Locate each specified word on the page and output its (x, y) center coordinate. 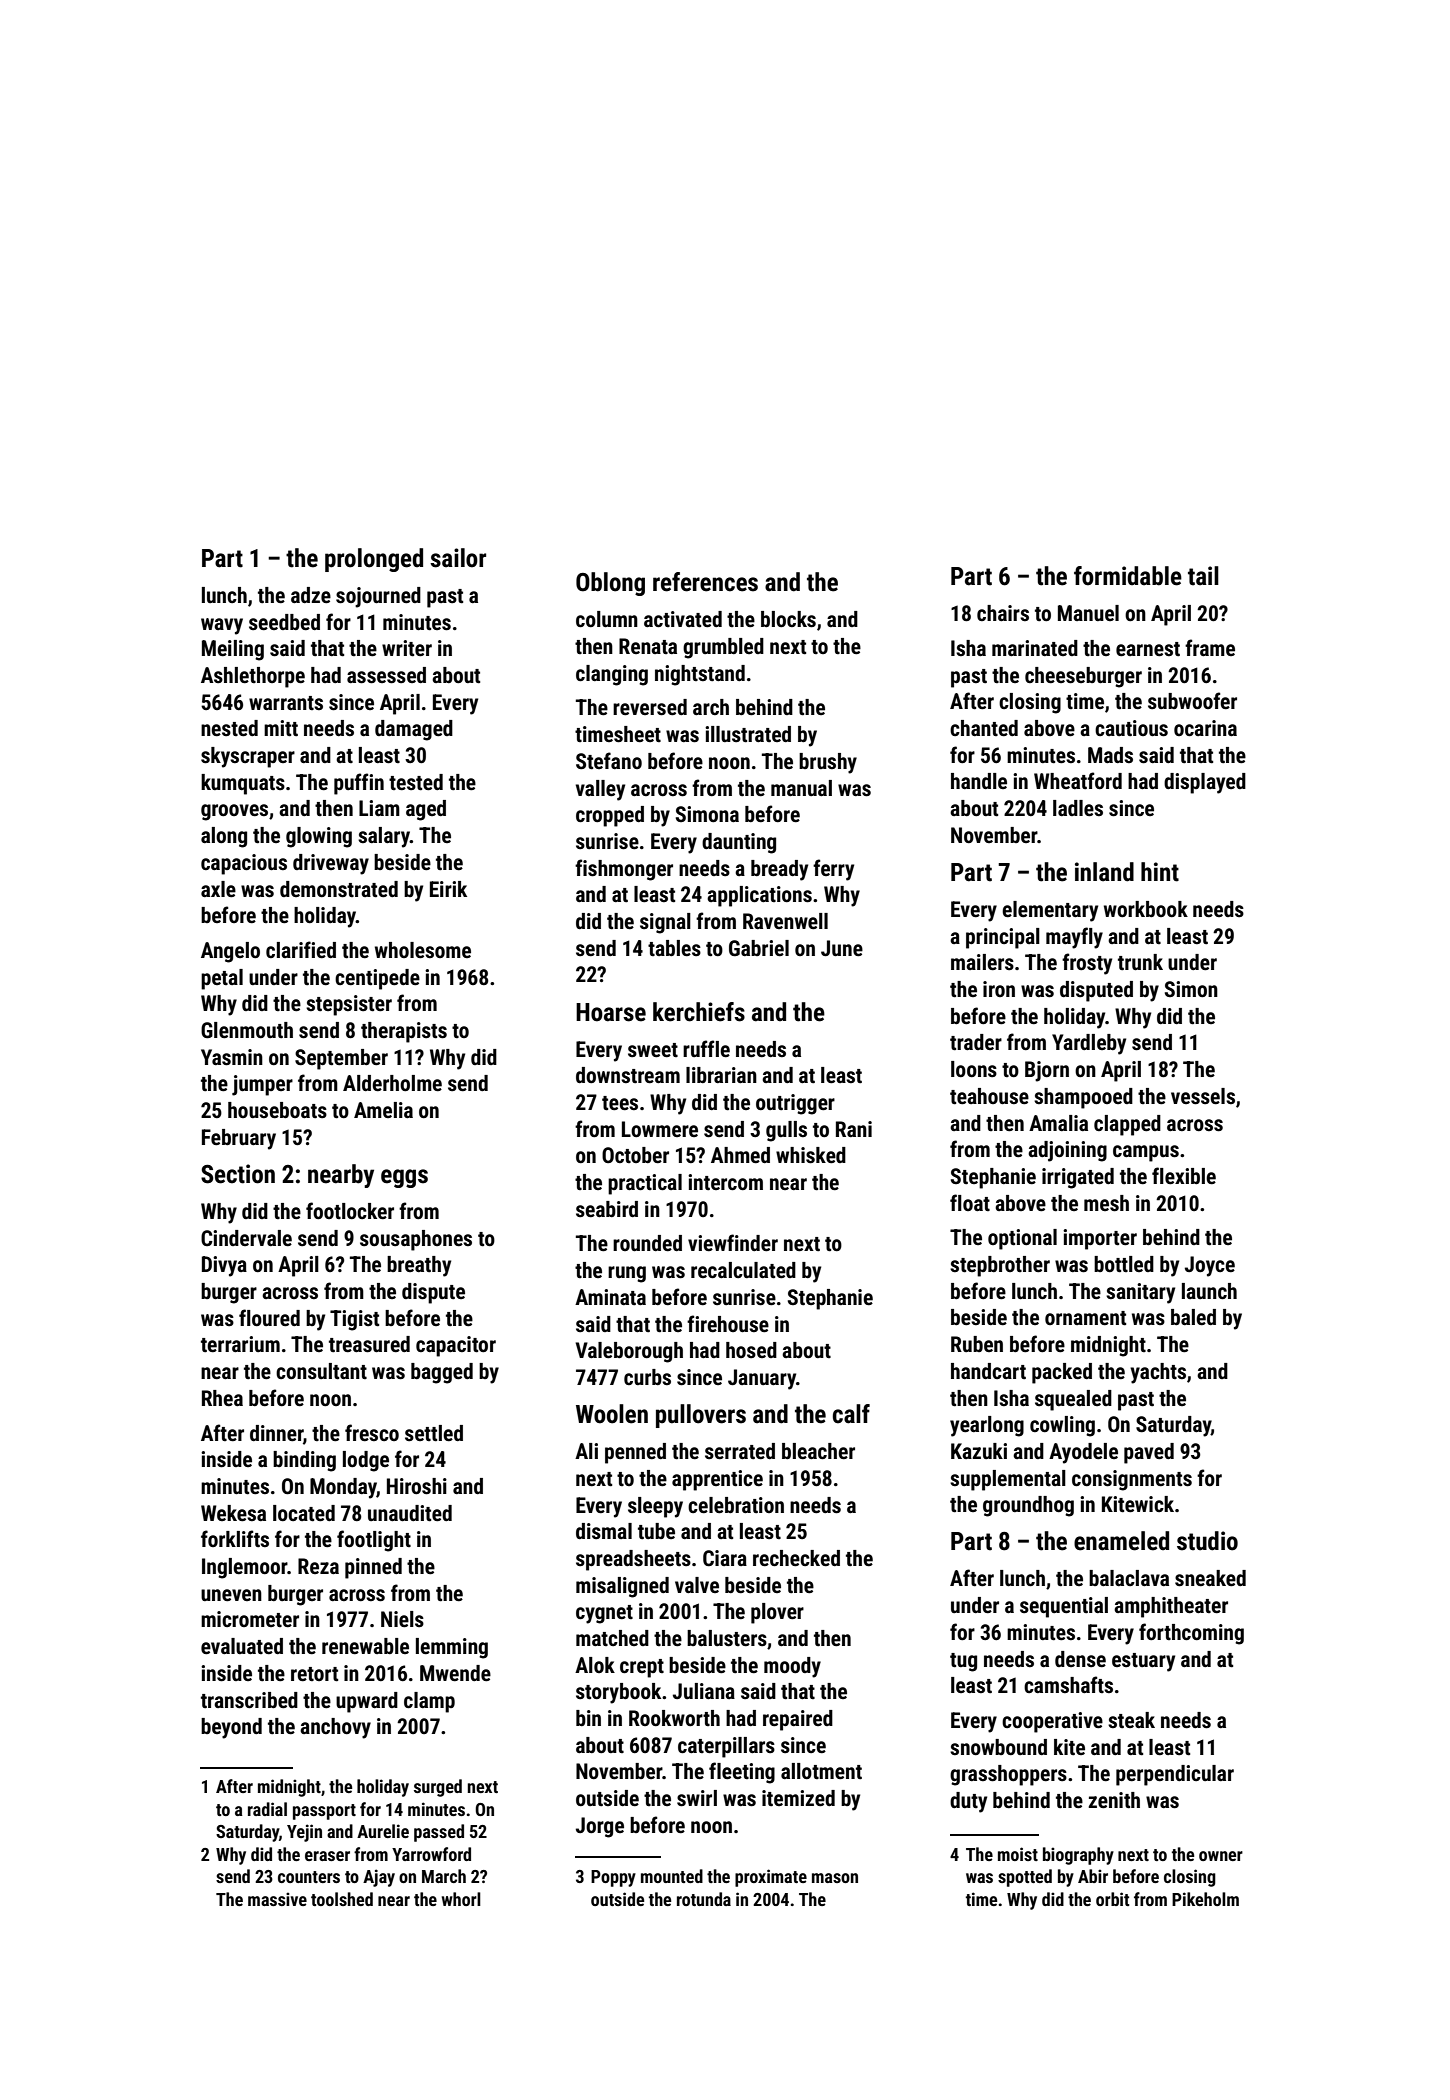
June (842, 948)
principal (1003, 938)
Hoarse (611, 1012)
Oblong (610, 584)
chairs (1003, 613)
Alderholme (392, 1083)
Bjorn (1047, 1071)
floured (269, 1318)
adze (311, 595)
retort (314, 1674)
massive (277, 1899)
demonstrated (339, 889)
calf (851, 1414)
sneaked (1210, 1578)
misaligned (622, 1587)
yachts (1158, 1373)
